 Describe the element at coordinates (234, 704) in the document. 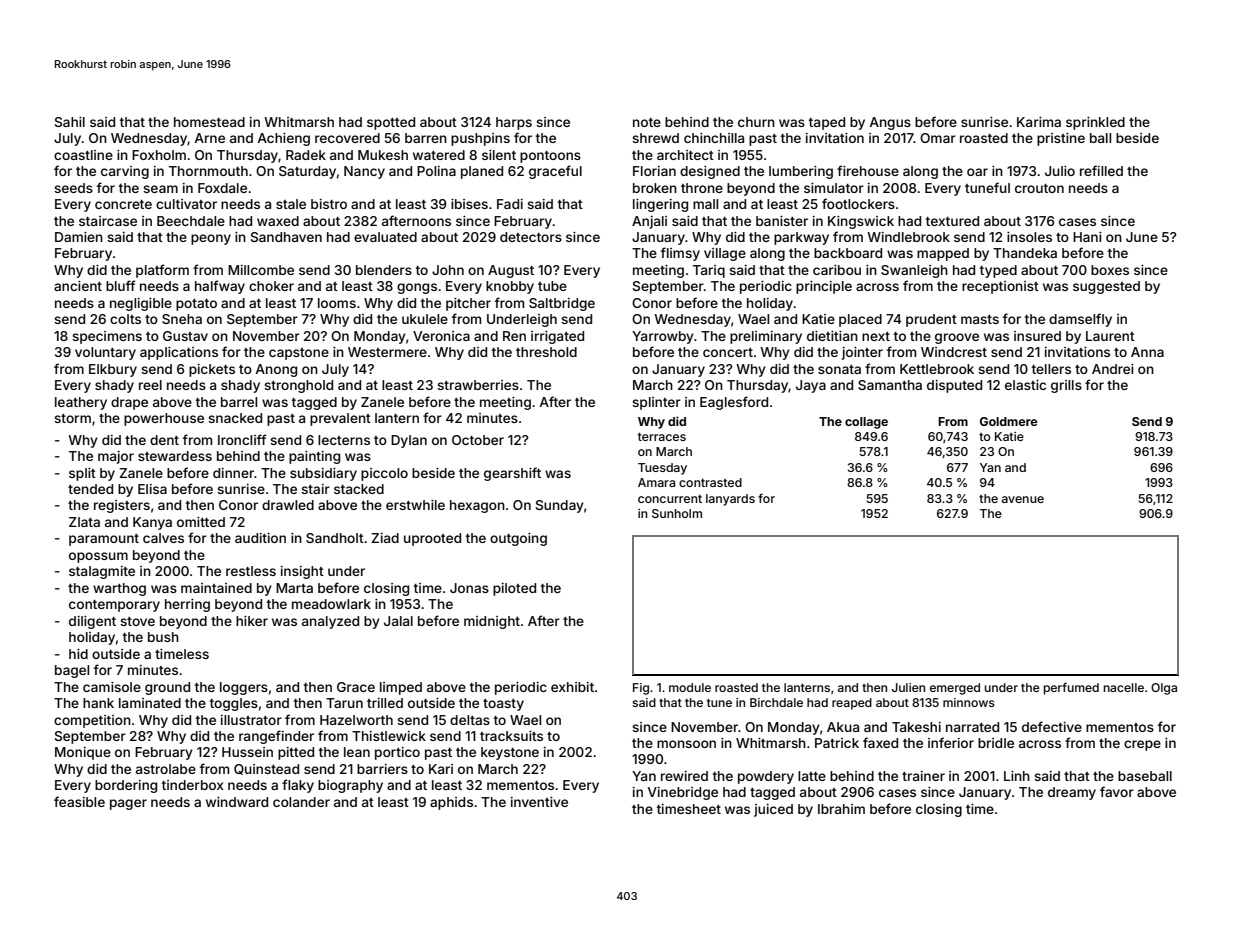

I see `toggles` at that location.
